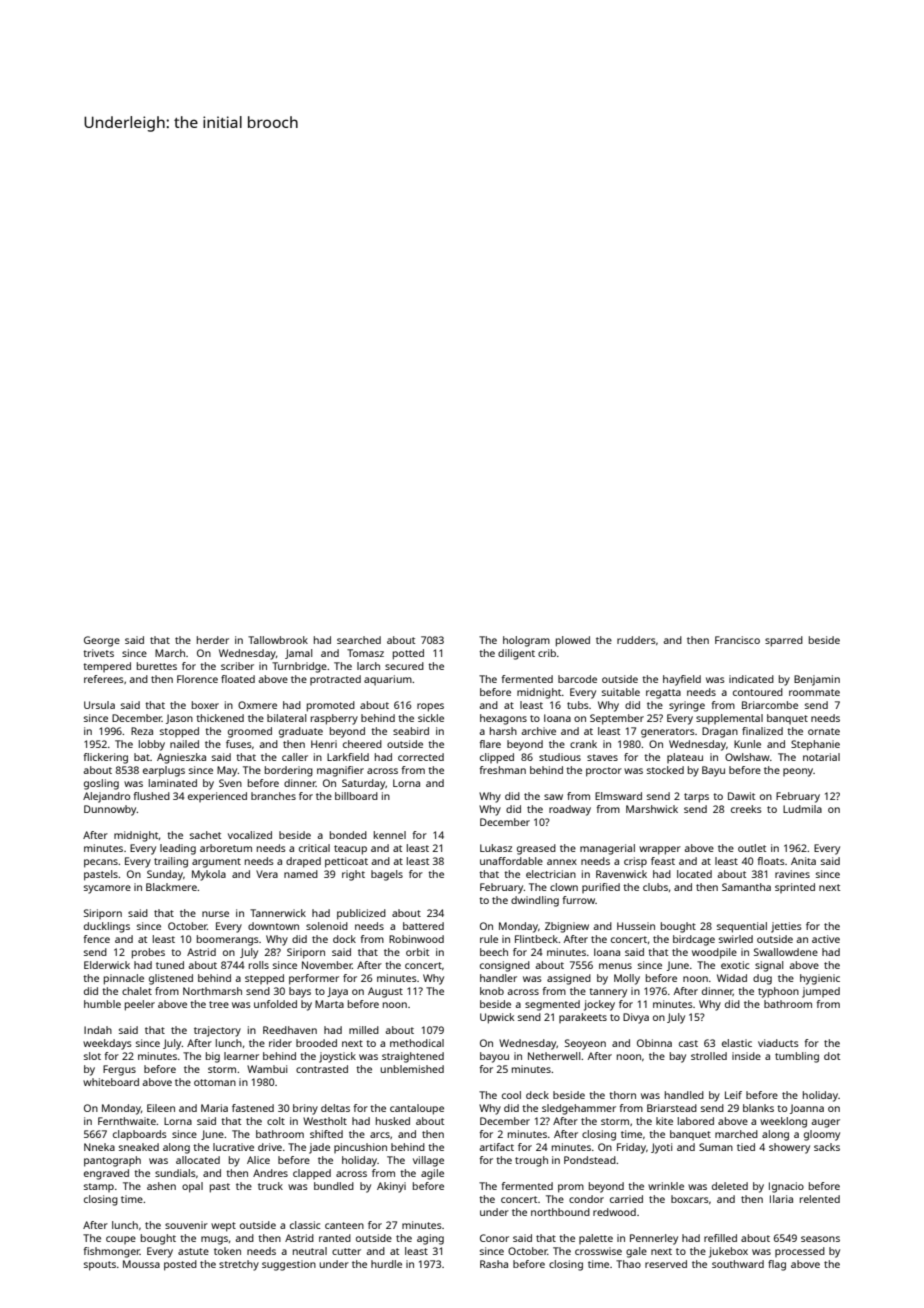 The image size is (924, 1308). What do you see at coordinates (180, 1265) in the page?
I see `posted` at bounding box center [180, 1265].
